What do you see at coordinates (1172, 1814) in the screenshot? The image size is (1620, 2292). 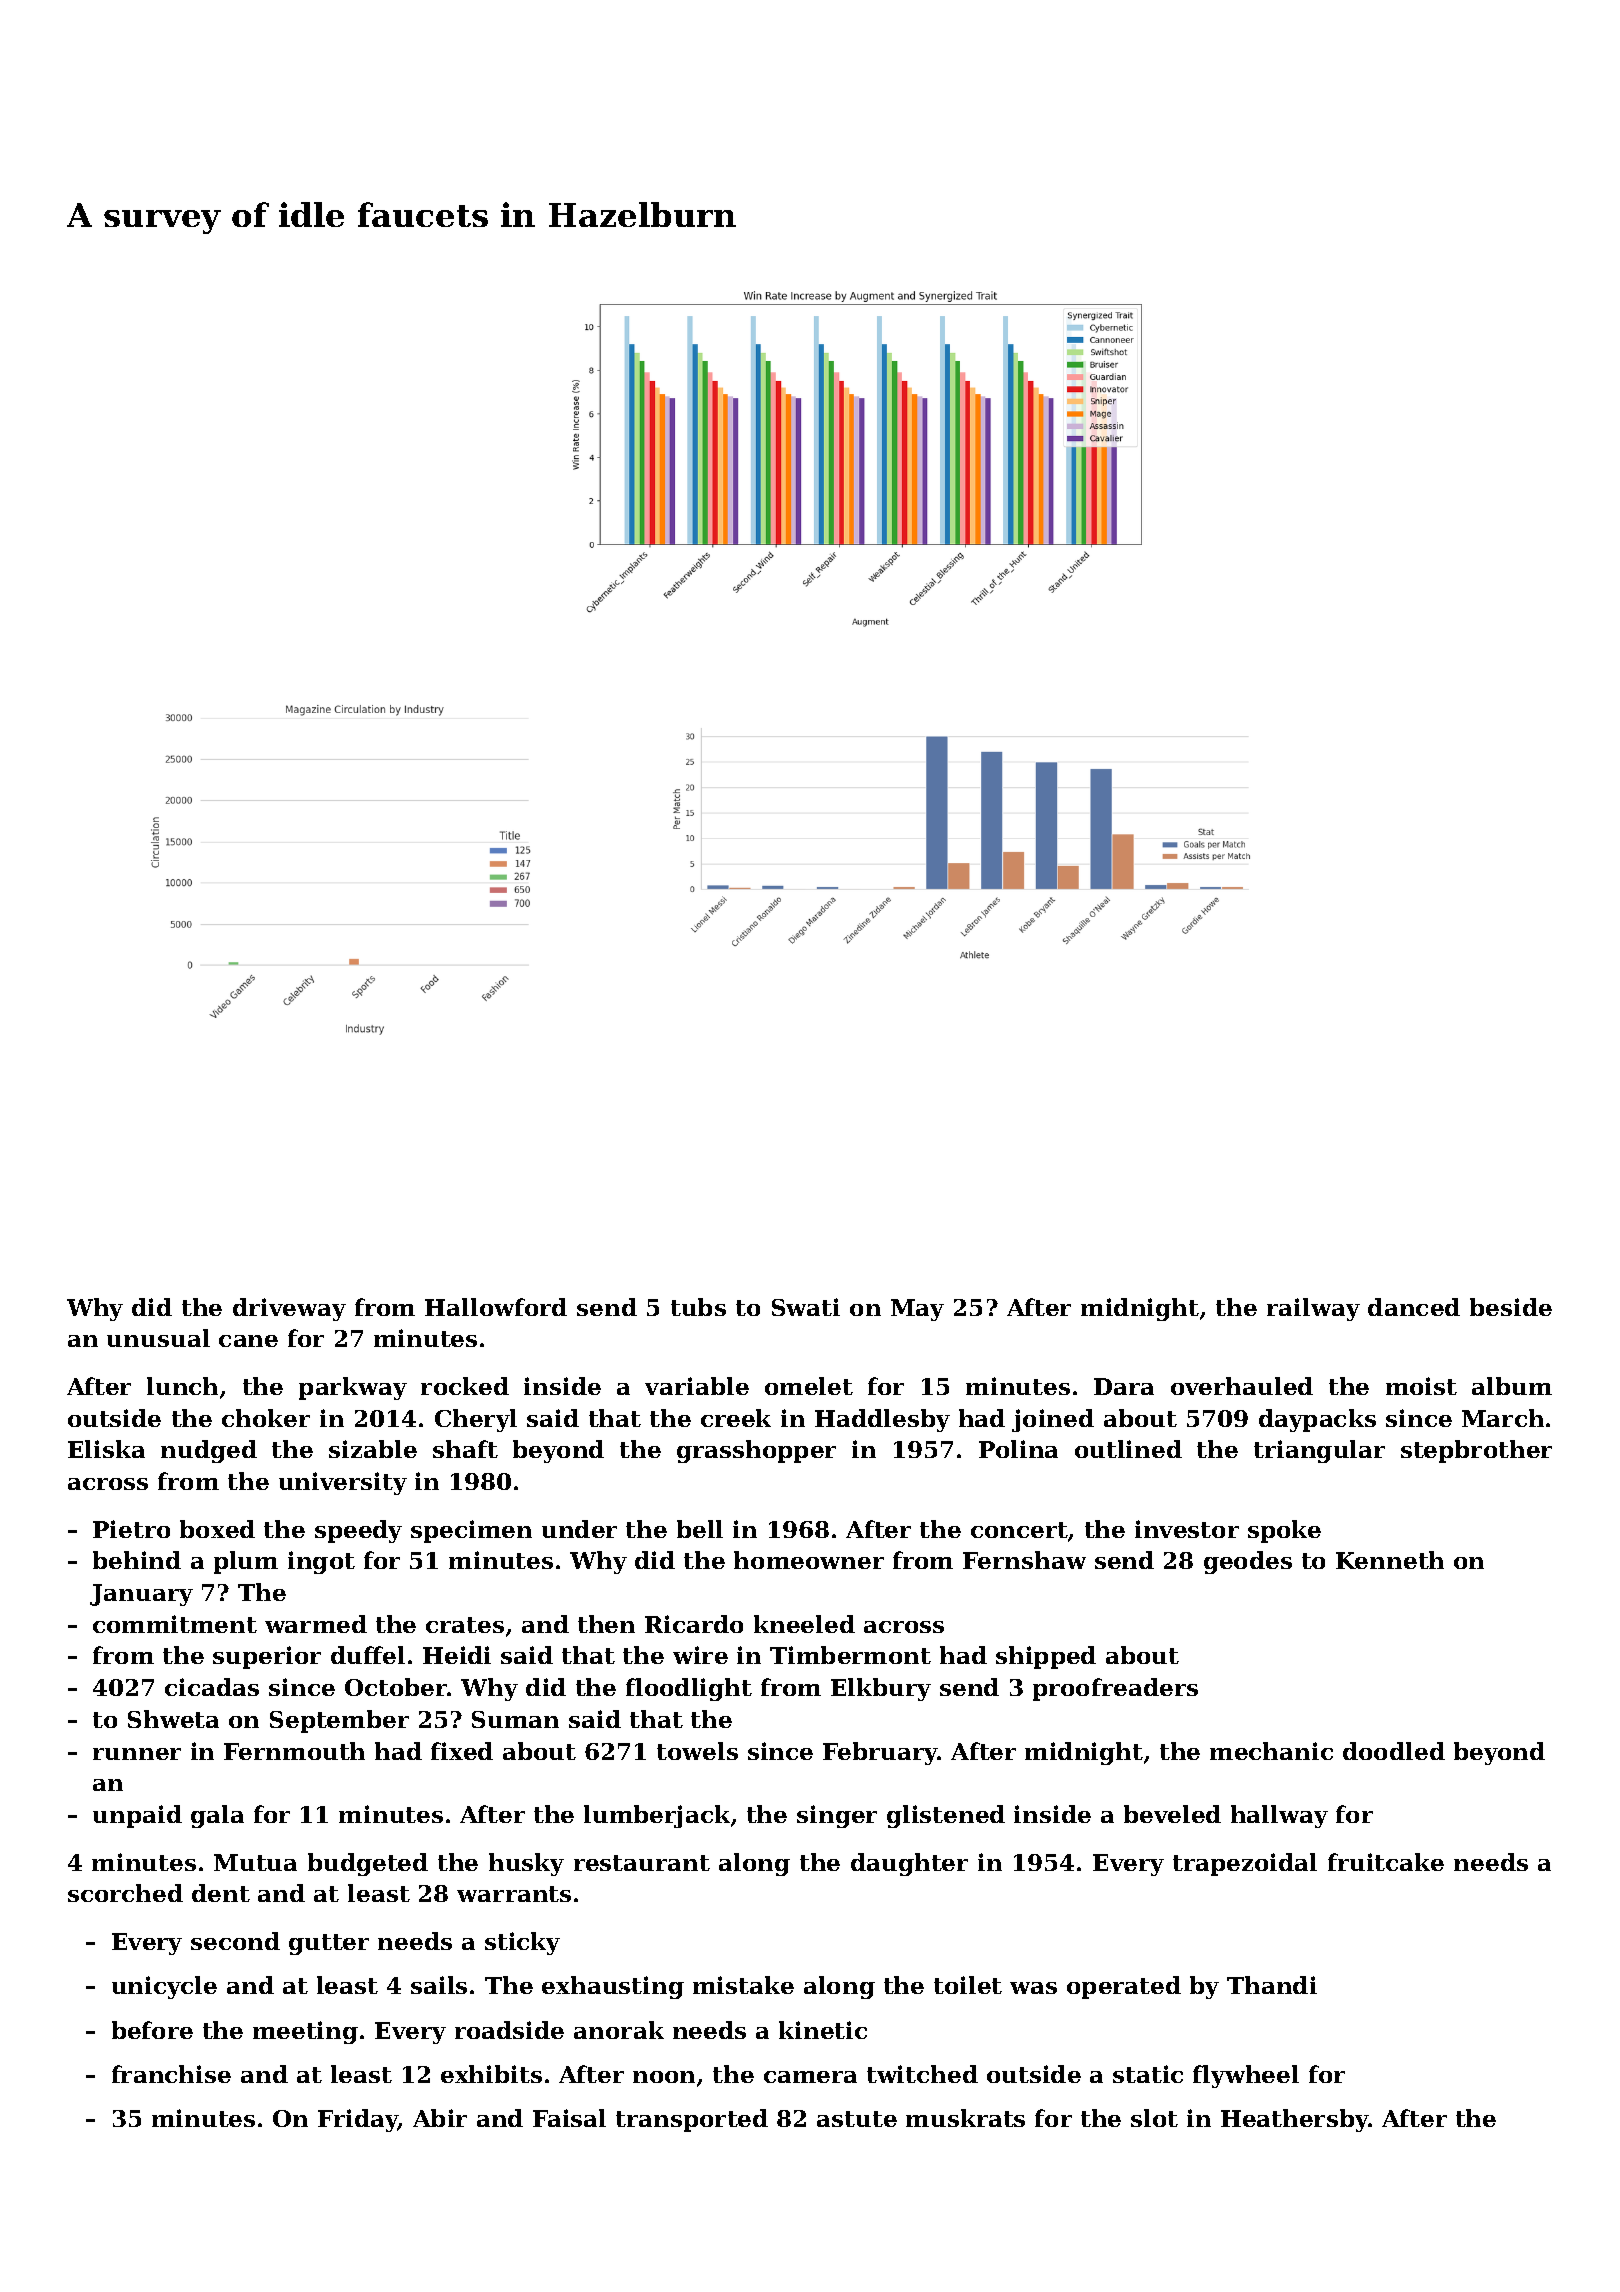 I see `beveled` at bounding box center [1172, 1814].
